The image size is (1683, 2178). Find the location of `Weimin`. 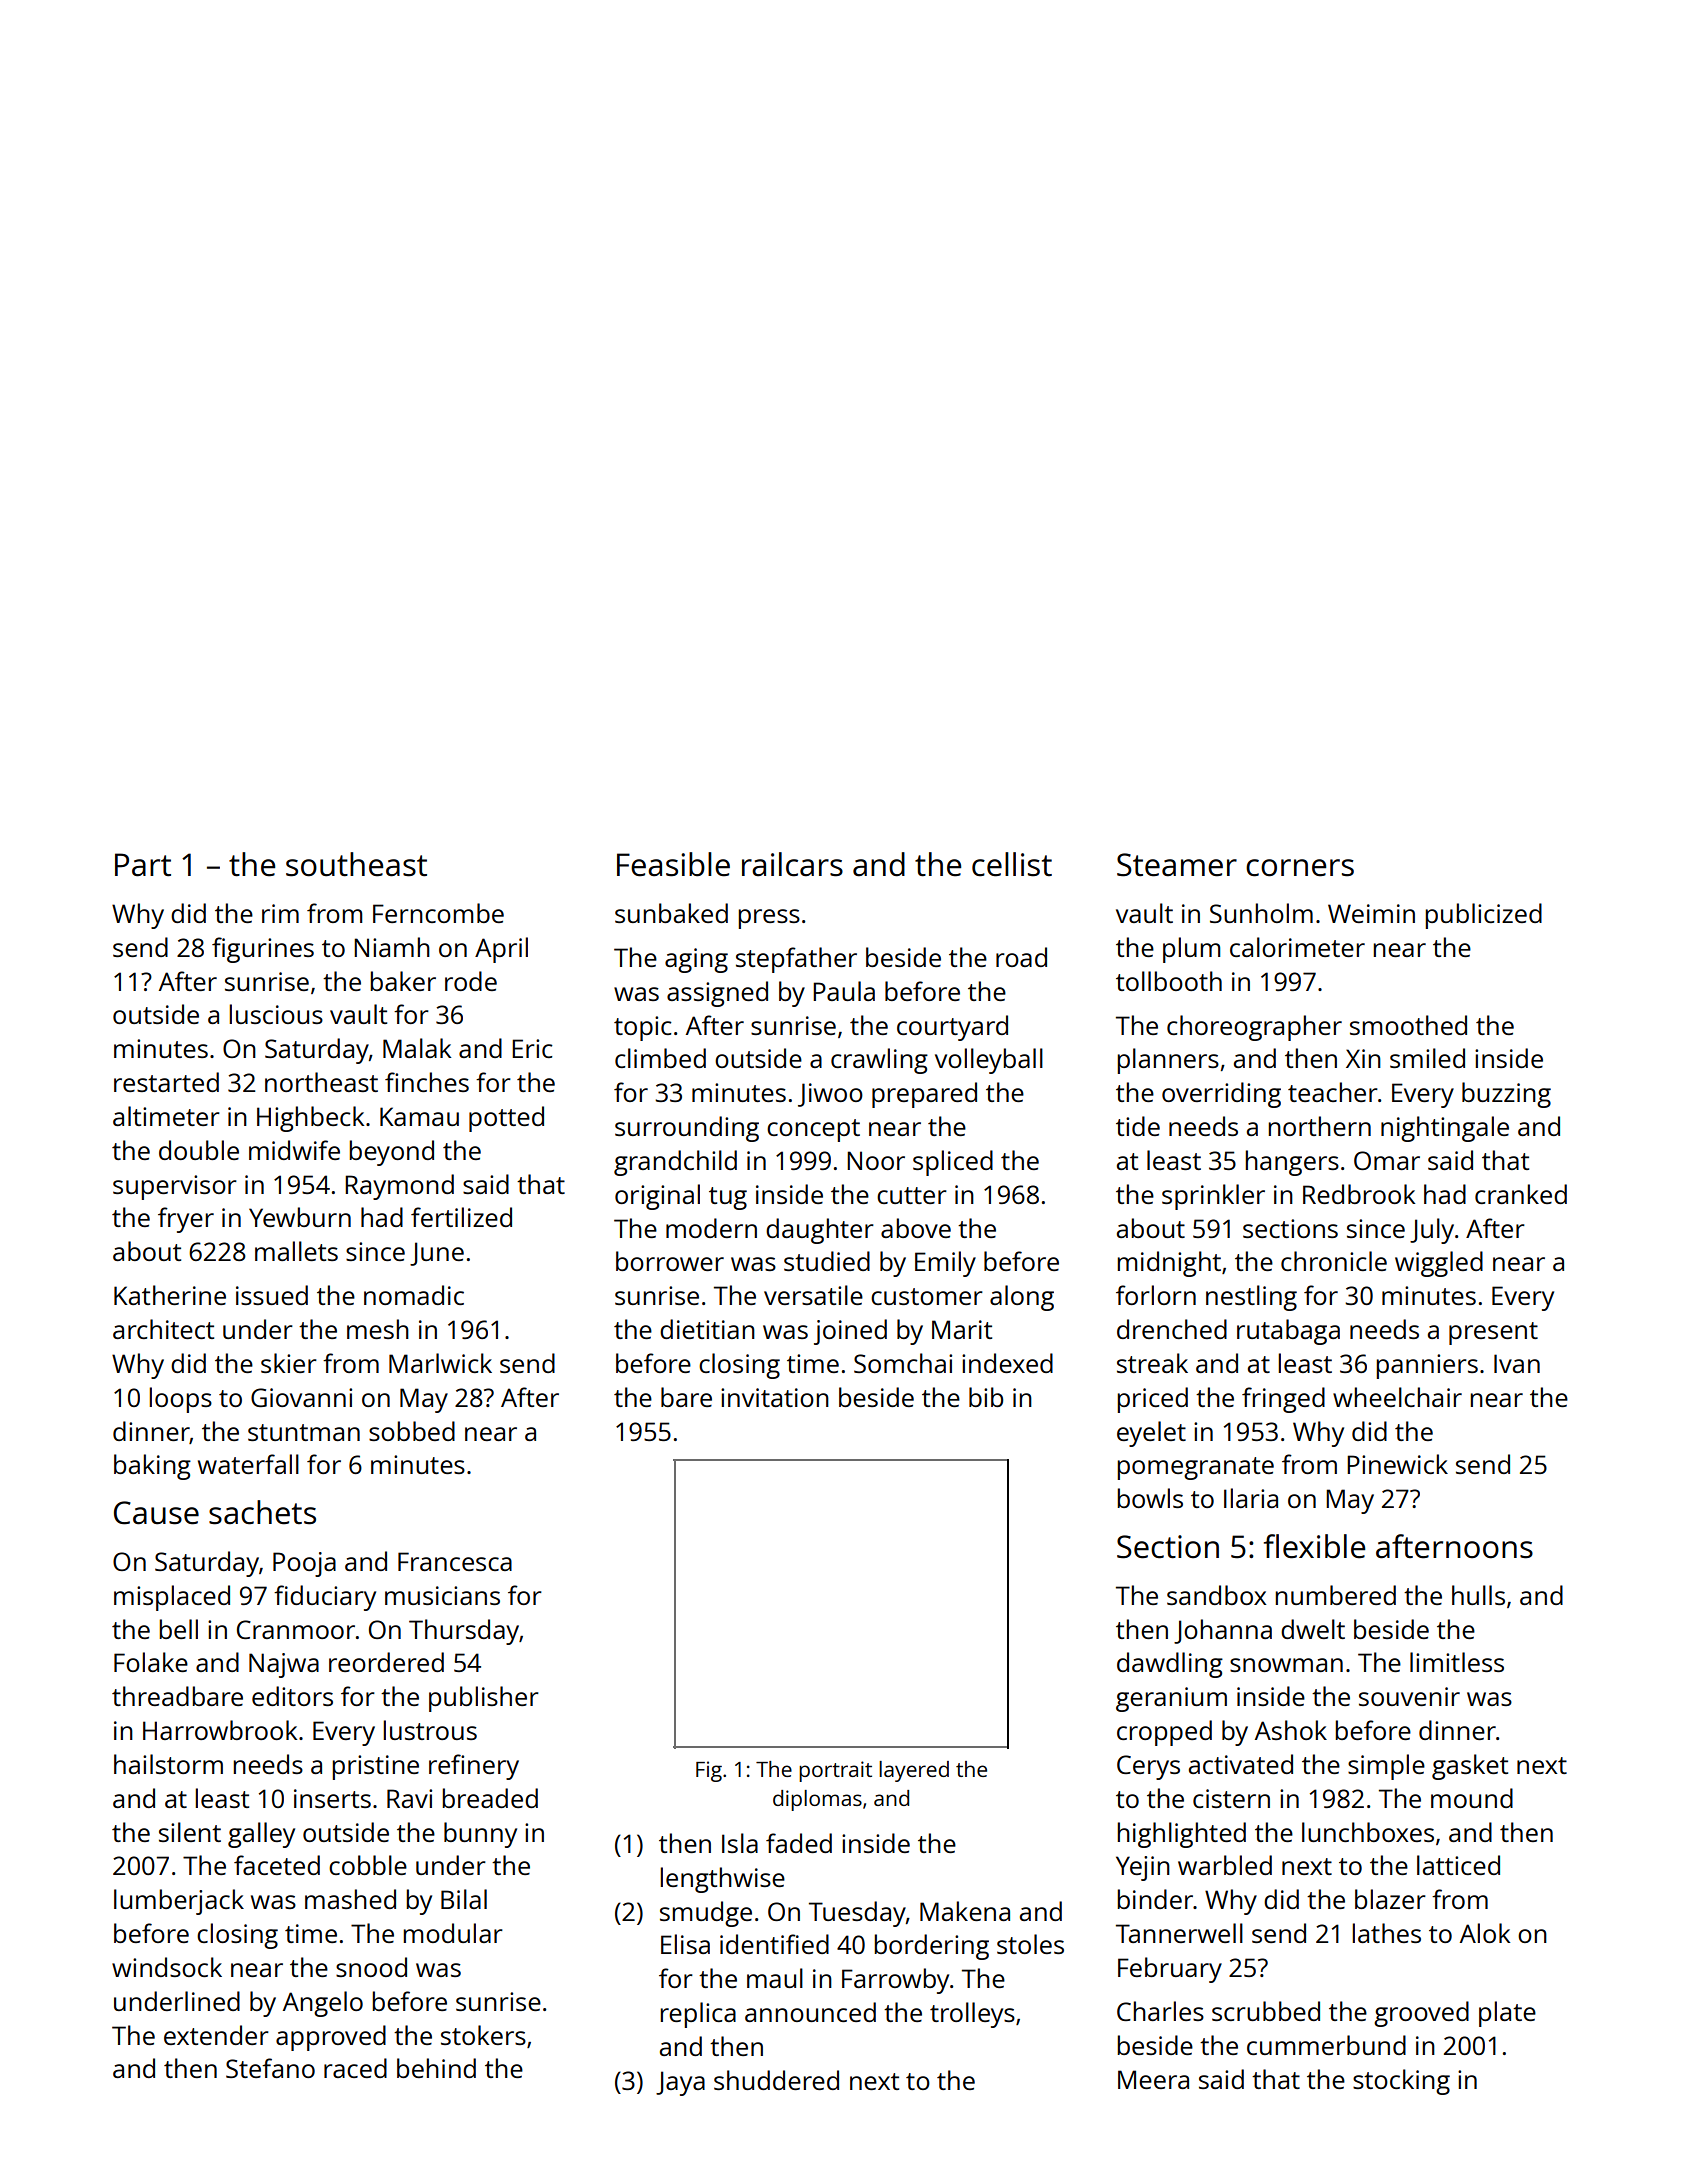

Weimin is located at coordinates (1371, 913).
